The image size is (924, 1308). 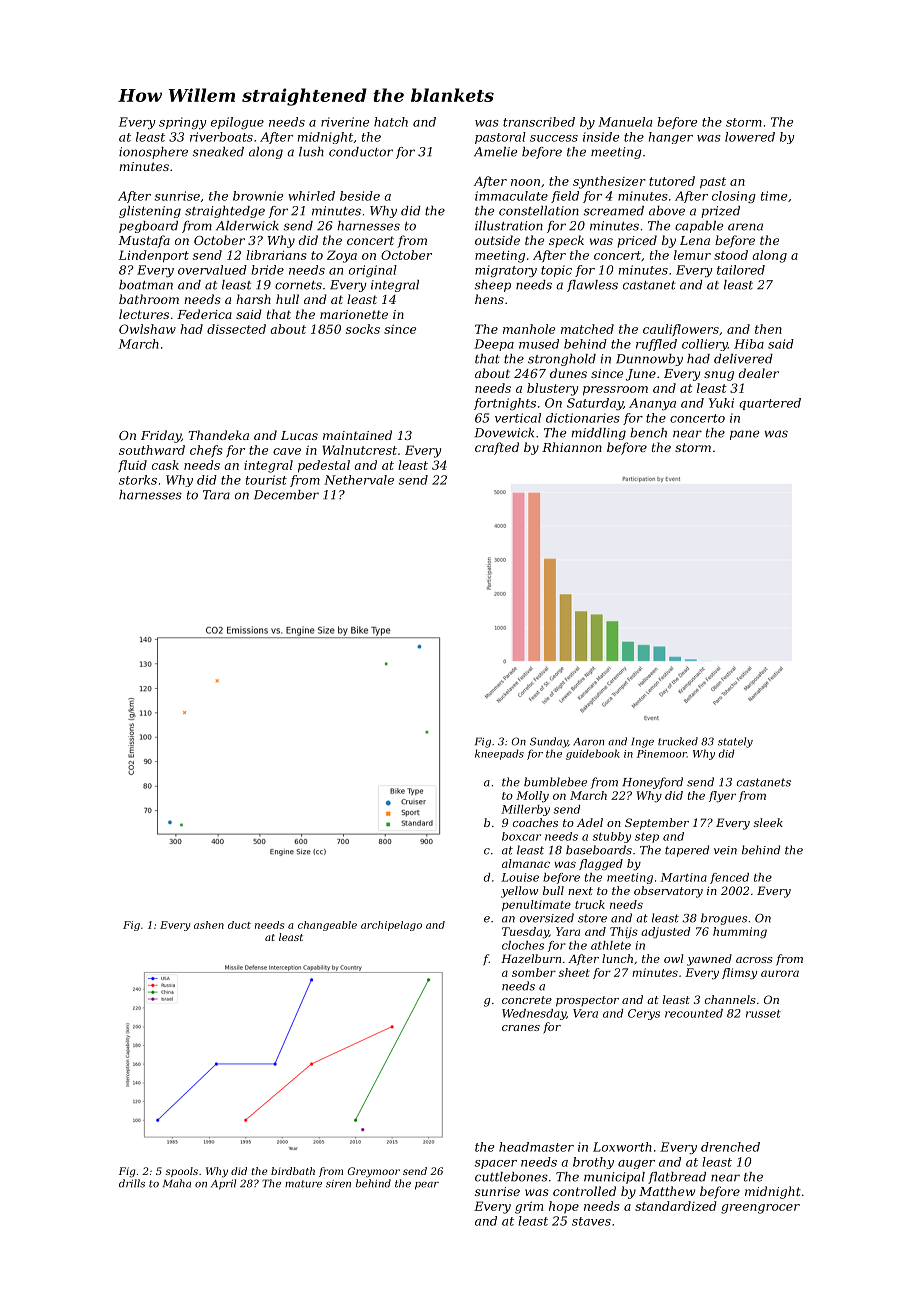 What do you see at coordinates (506, 271) in the screenshot?
I see `migratory` at bounding box center [506, 271].
